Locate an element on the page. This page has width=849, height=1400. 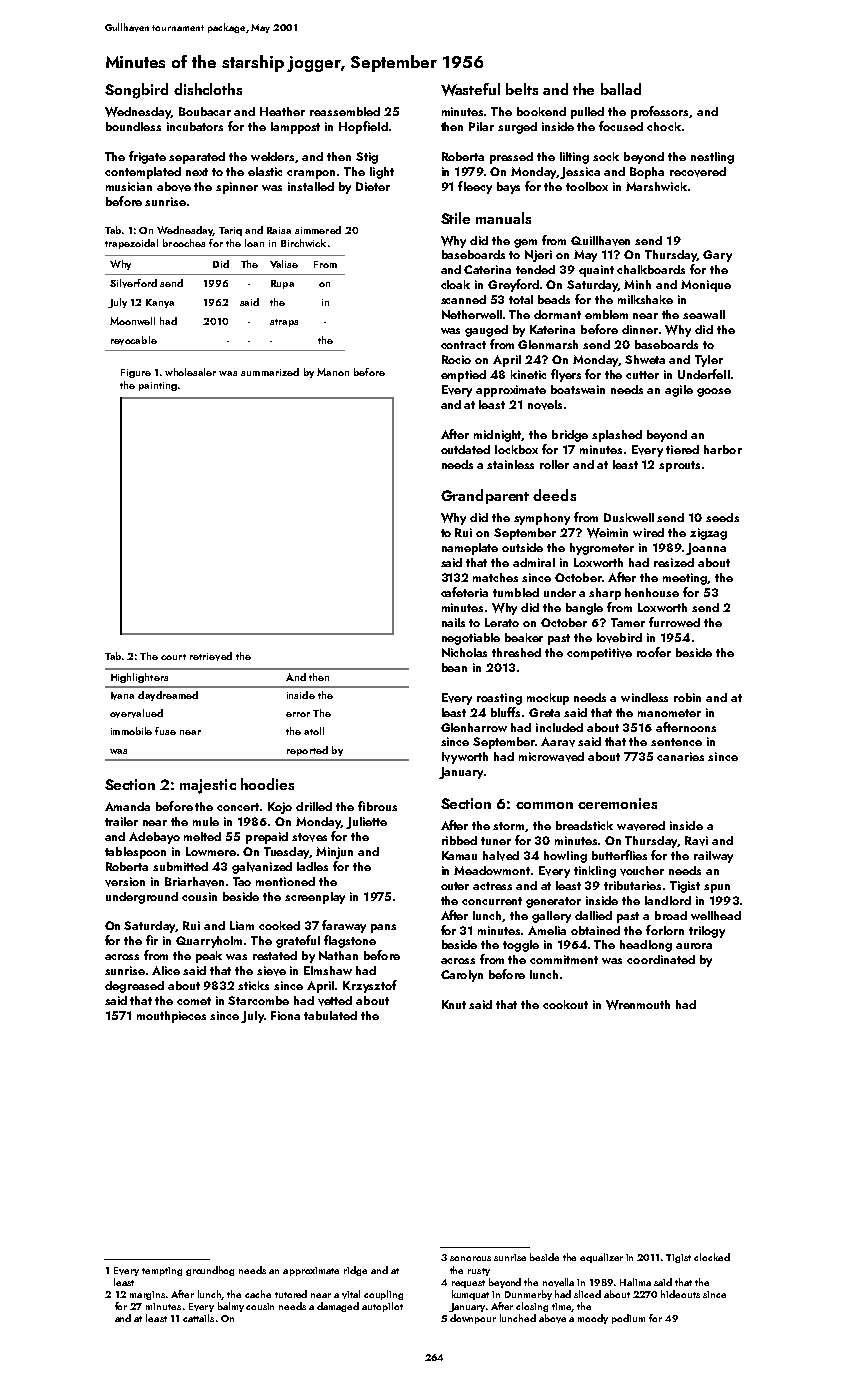
dishcloths is located at coordinates (208, 89).
